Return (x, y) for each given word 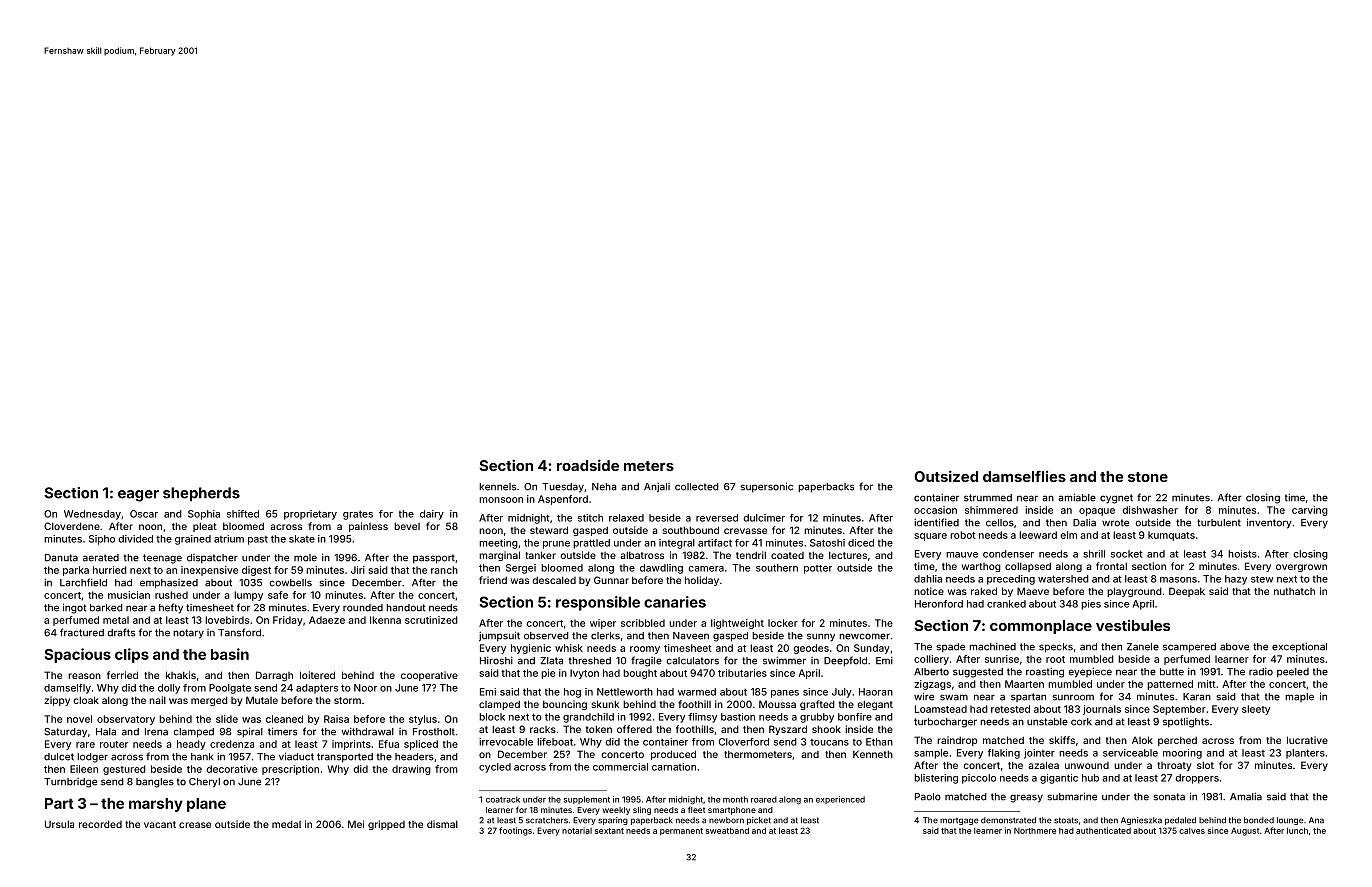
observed (546, 636)
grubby (817, 718)
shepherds (201, 494)
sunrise (1002, 659)
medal (286, 824)
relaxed (626, 518)
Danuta (61, 558)
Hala (106, 732)
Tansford (239, 632)
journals (1102, 710)
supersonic (766, 487)
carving (1310, 511)
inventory (1269, 523)
